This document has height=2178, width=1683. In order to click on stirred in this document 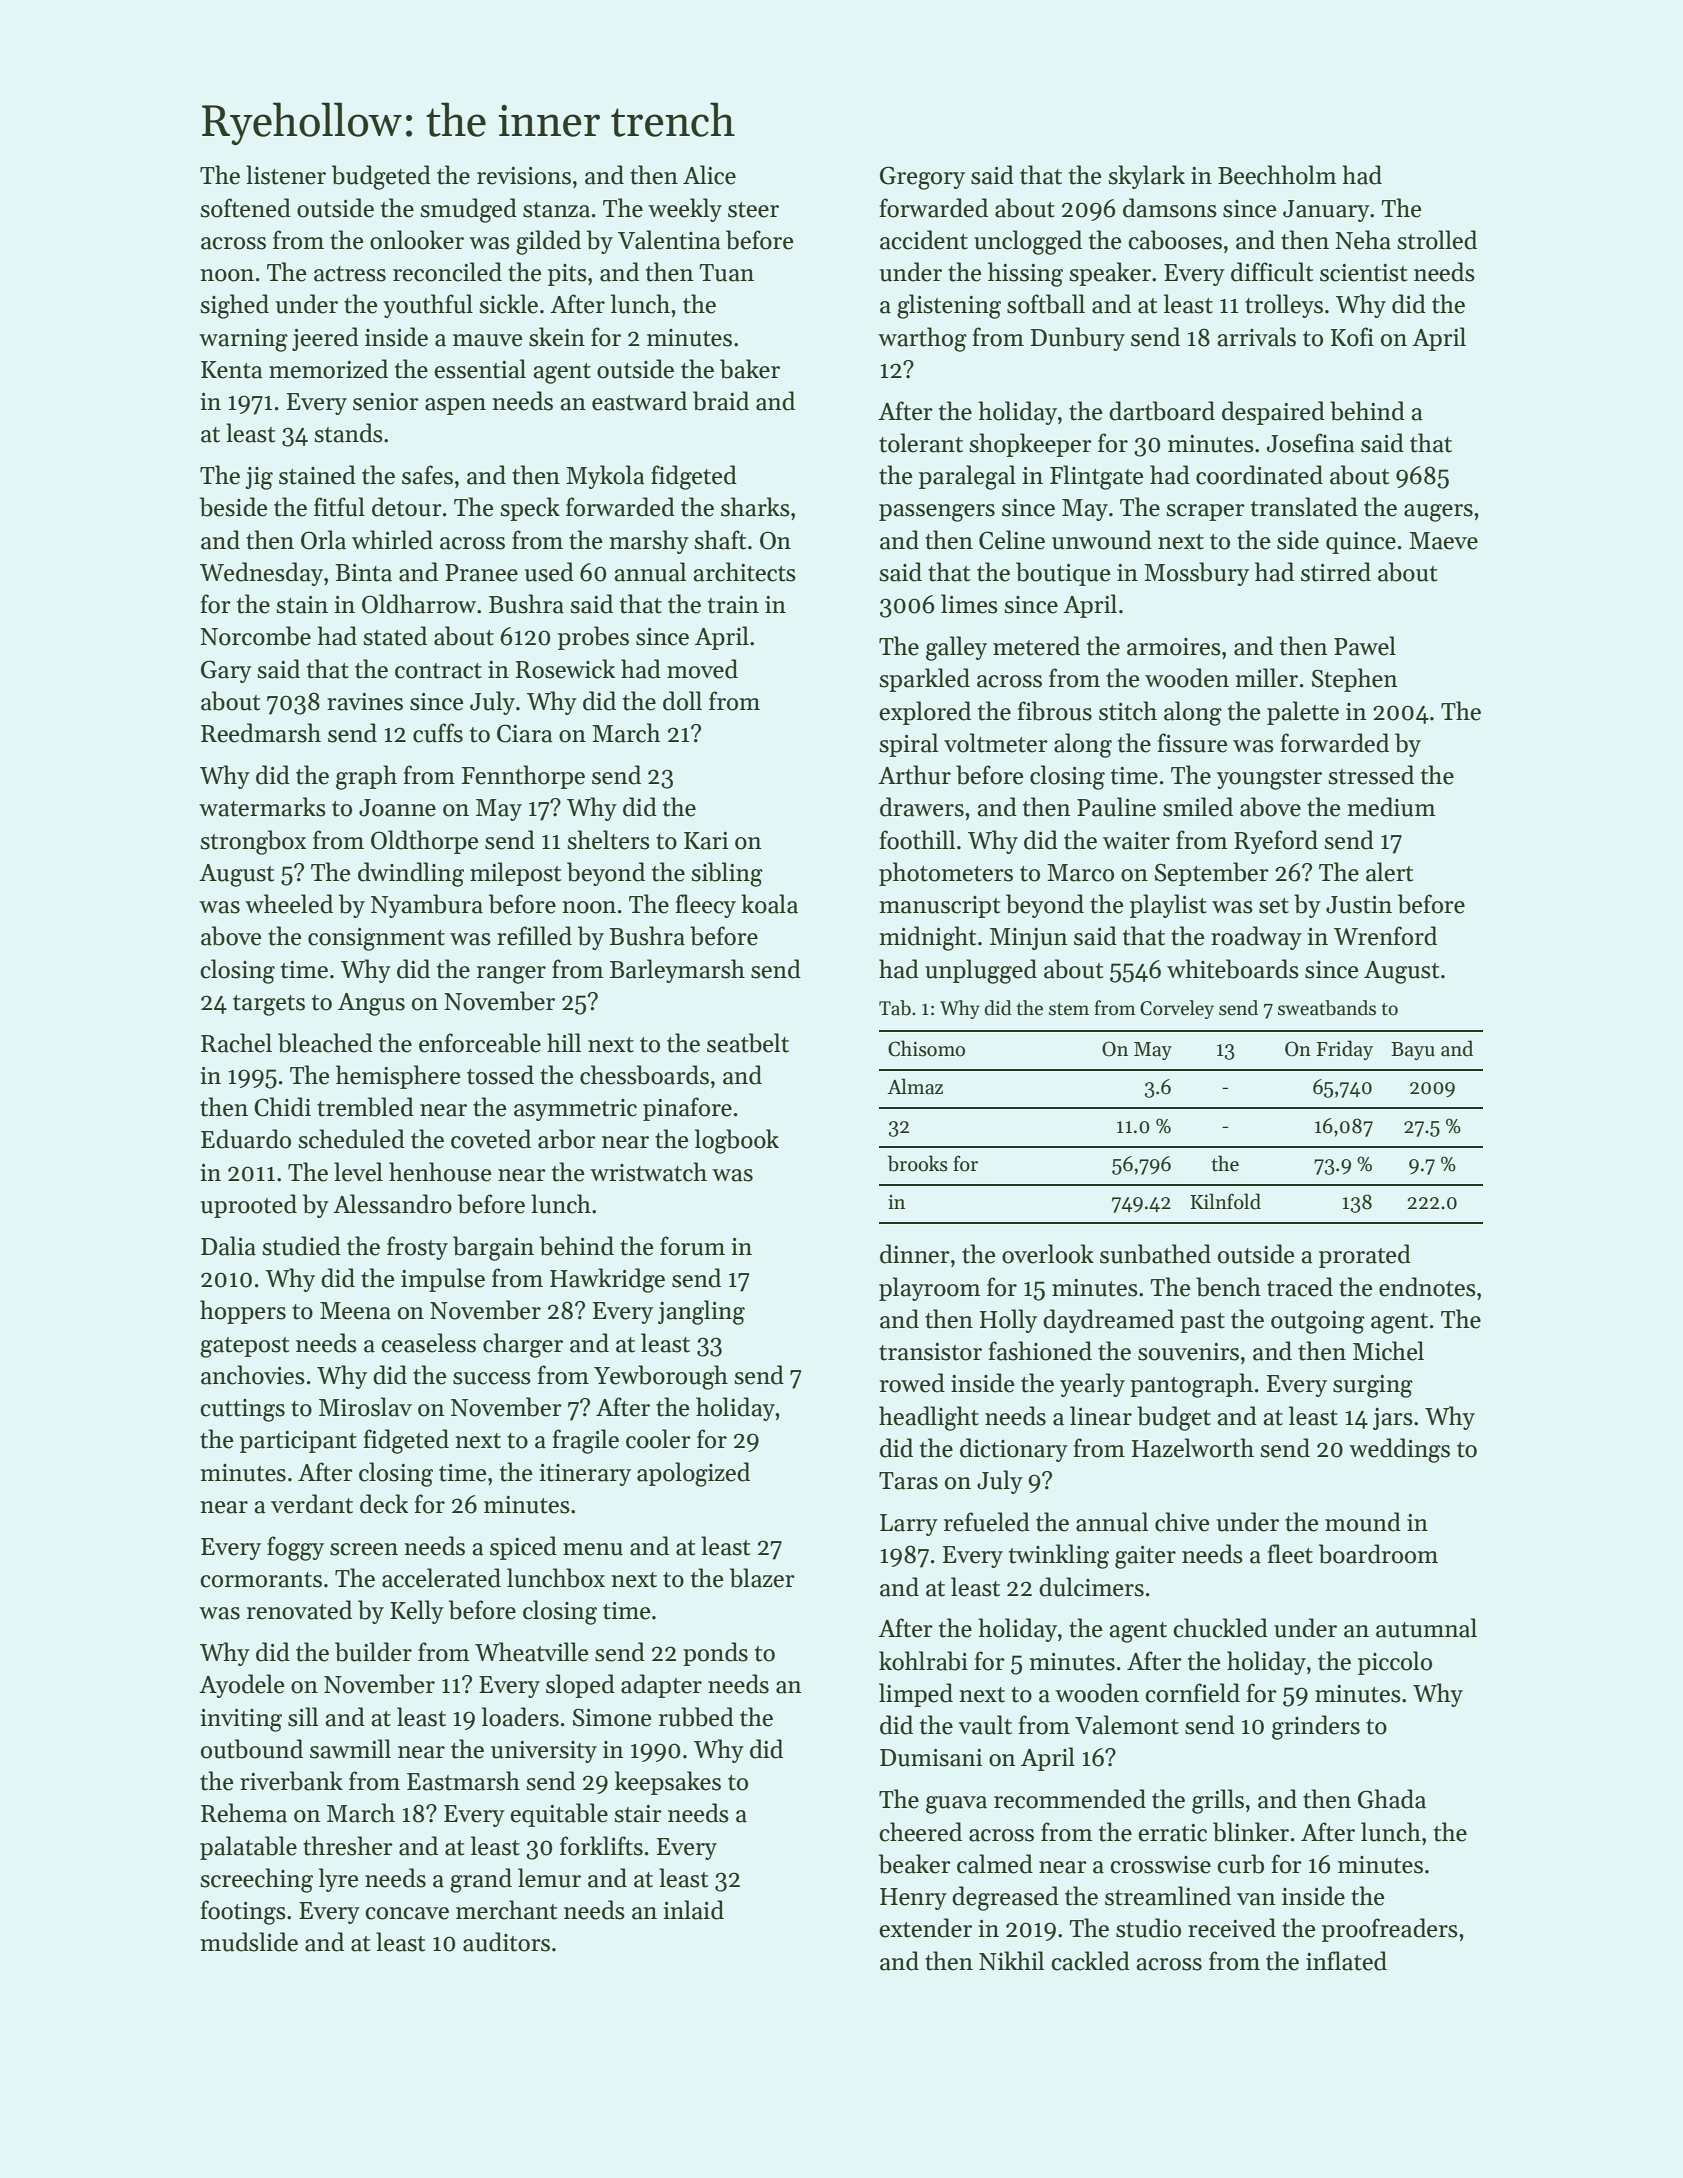, I will do `click(1336, 572)`.
